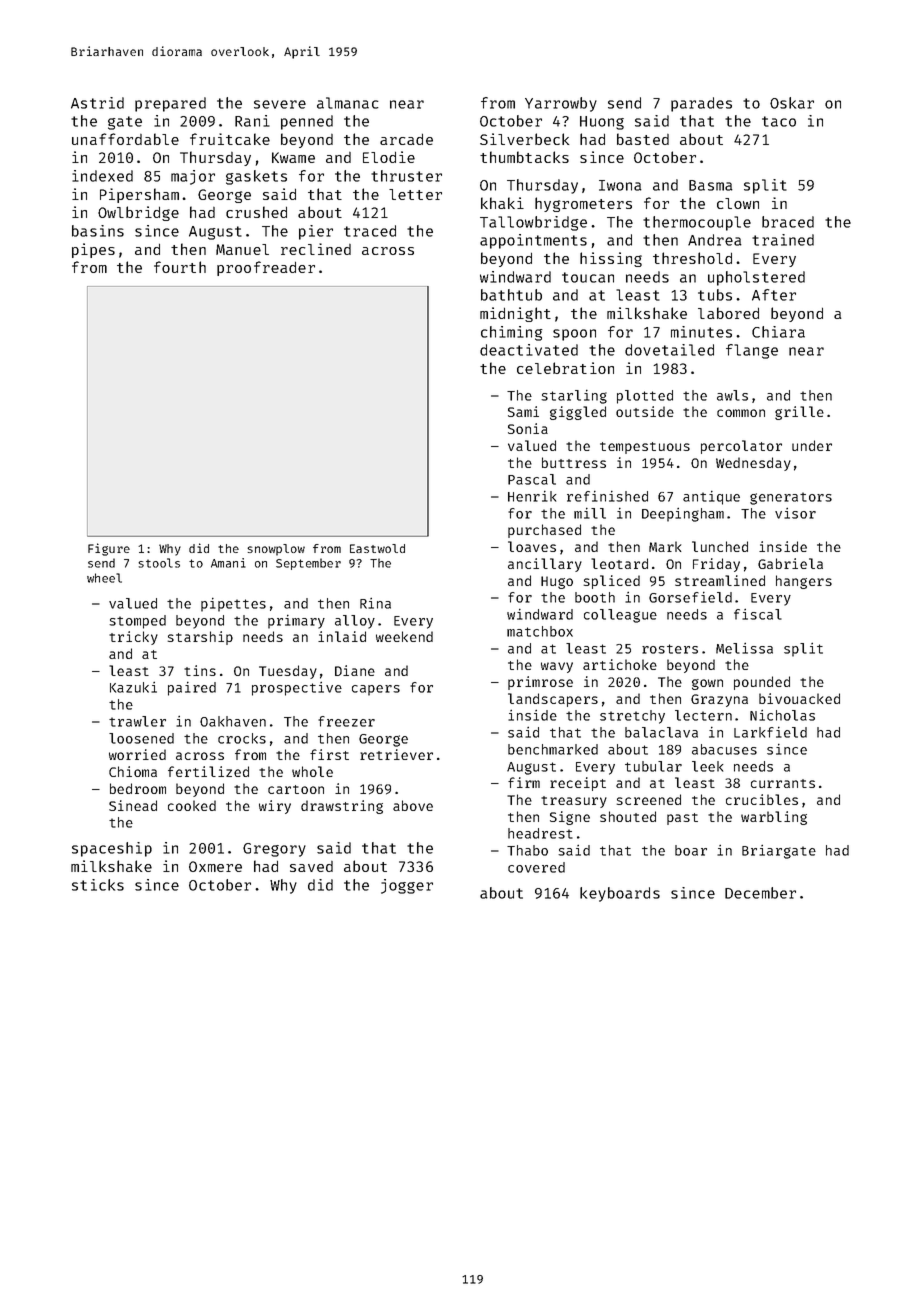 This screenshot has width=924, height=1308. What do you see at coordinates (180, 267) in the screenshot?
I see `fourth` at bounding box center [180, 267].
